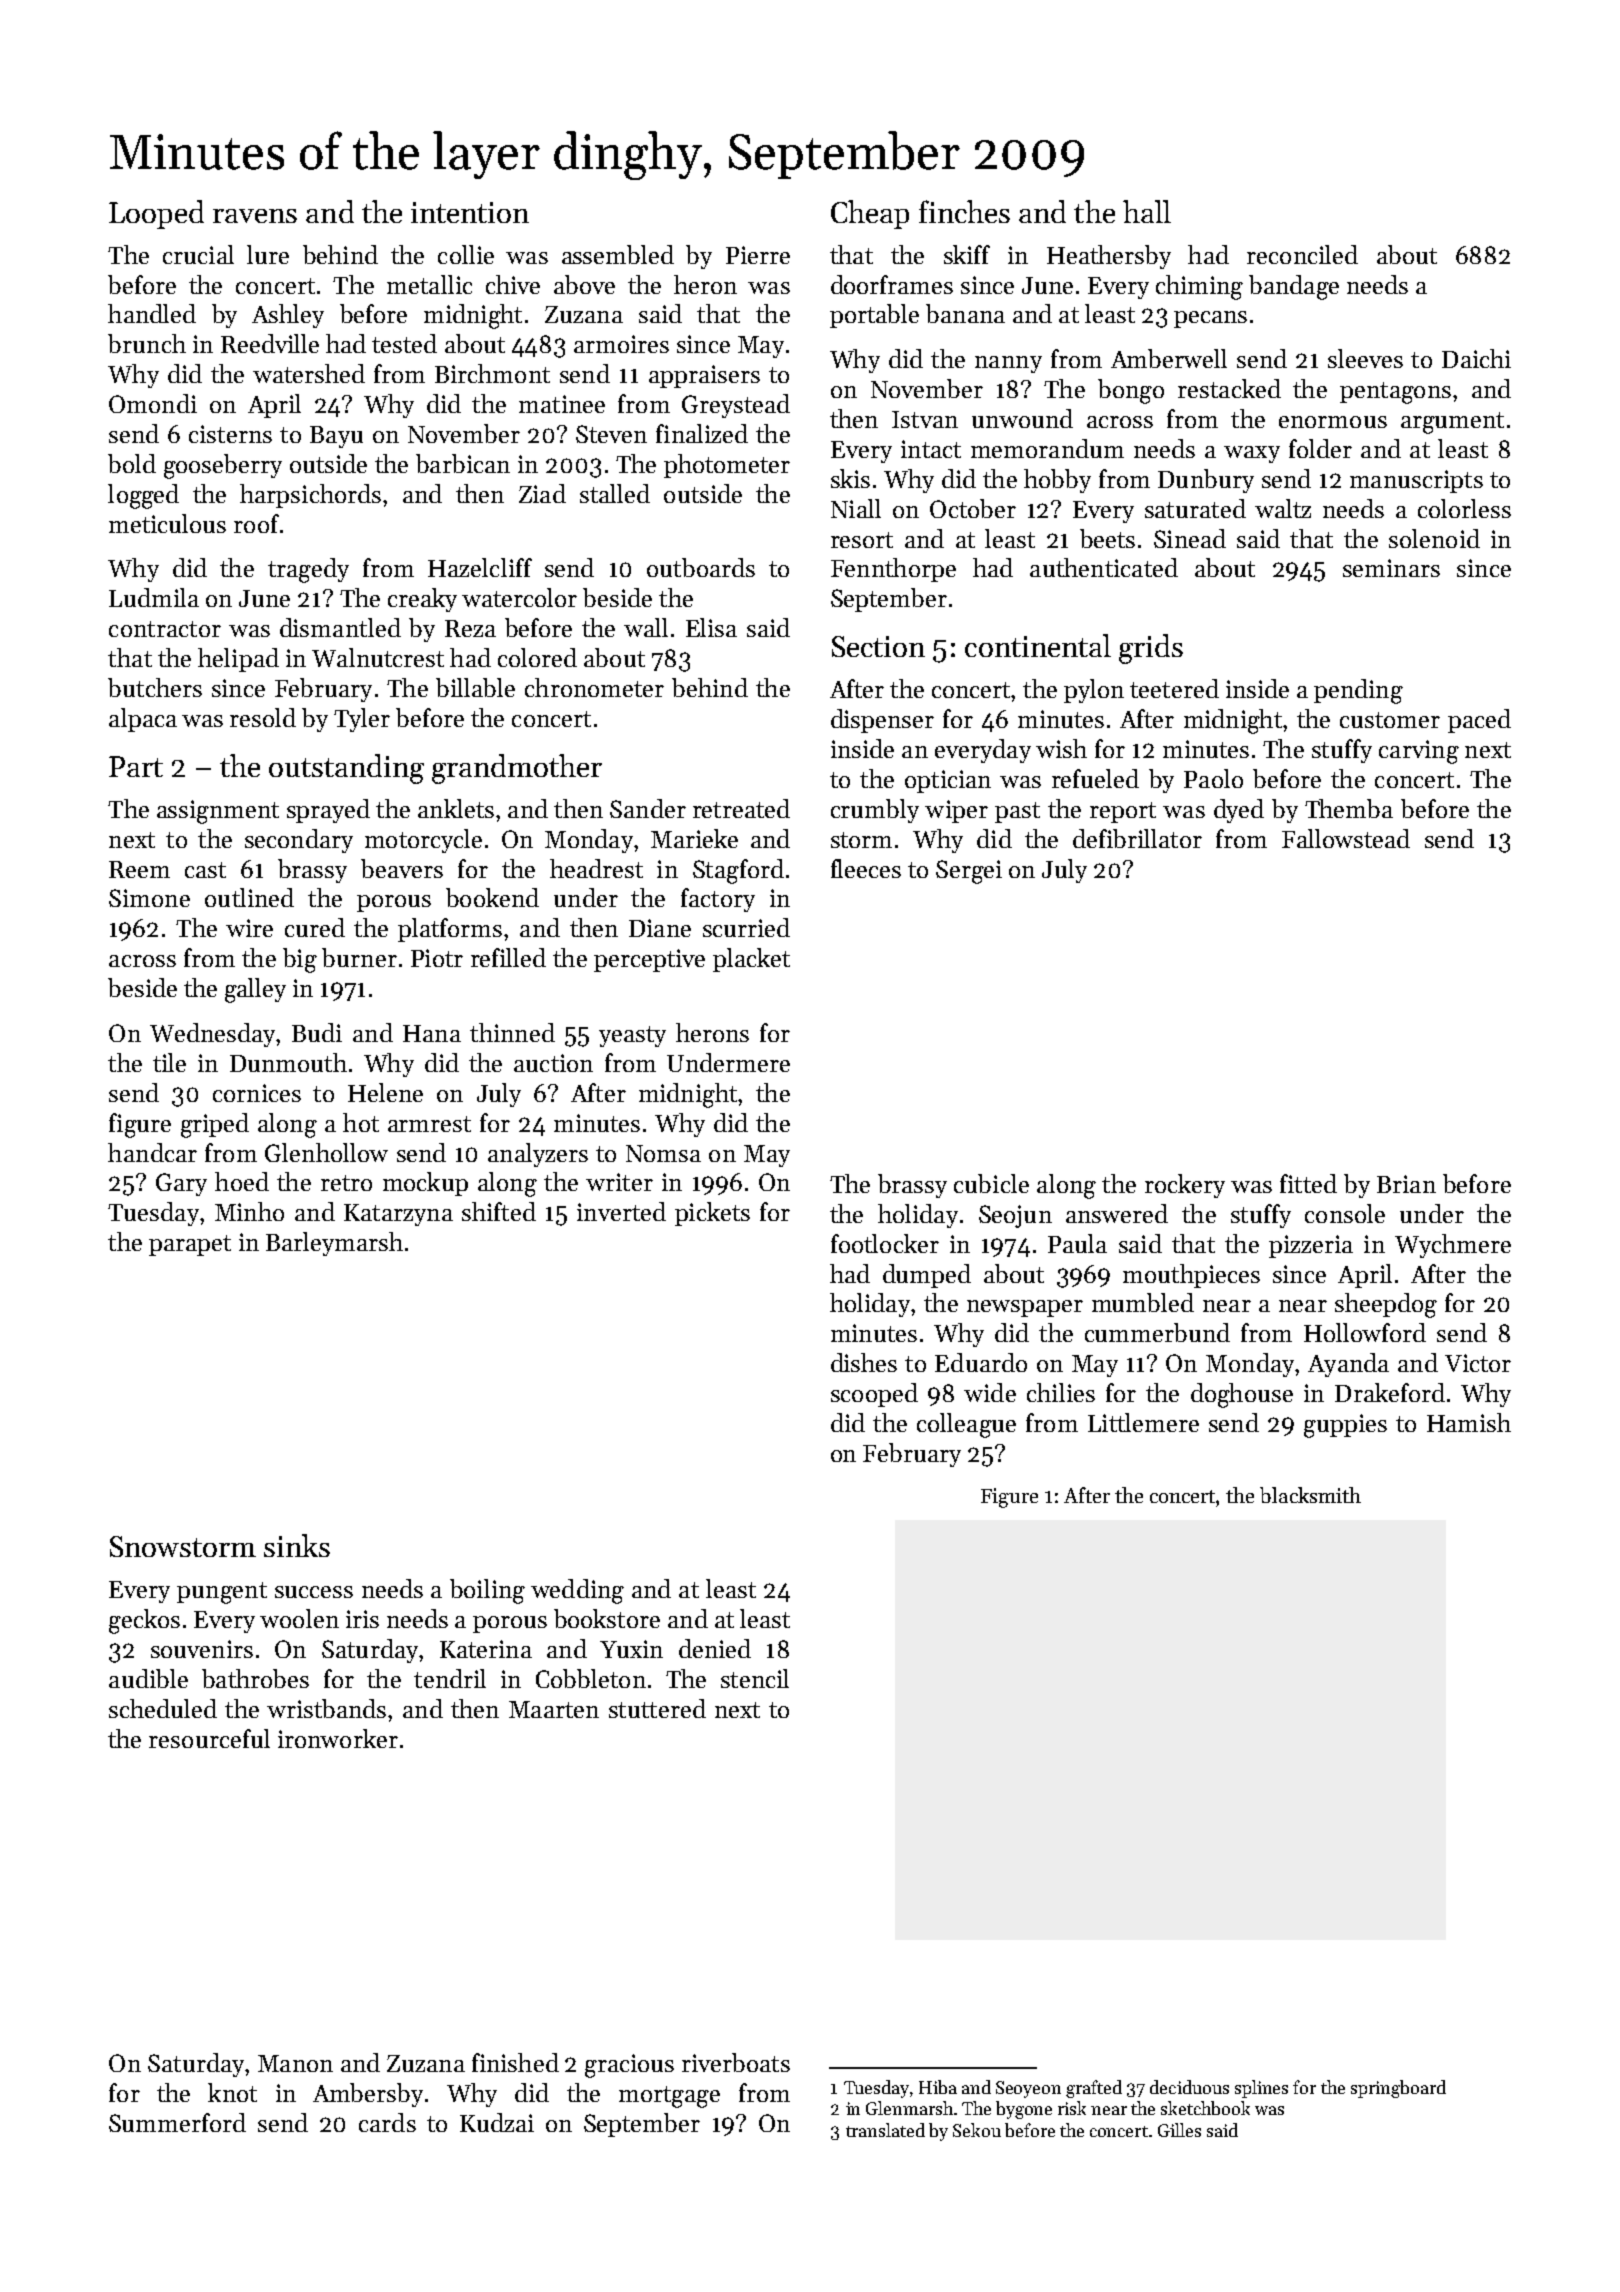 This image has height=2292, width=1620. What do you see at coordinates (663, 1153) in the image?
I see `Nomsa` at bounding box center [663, 1153].
